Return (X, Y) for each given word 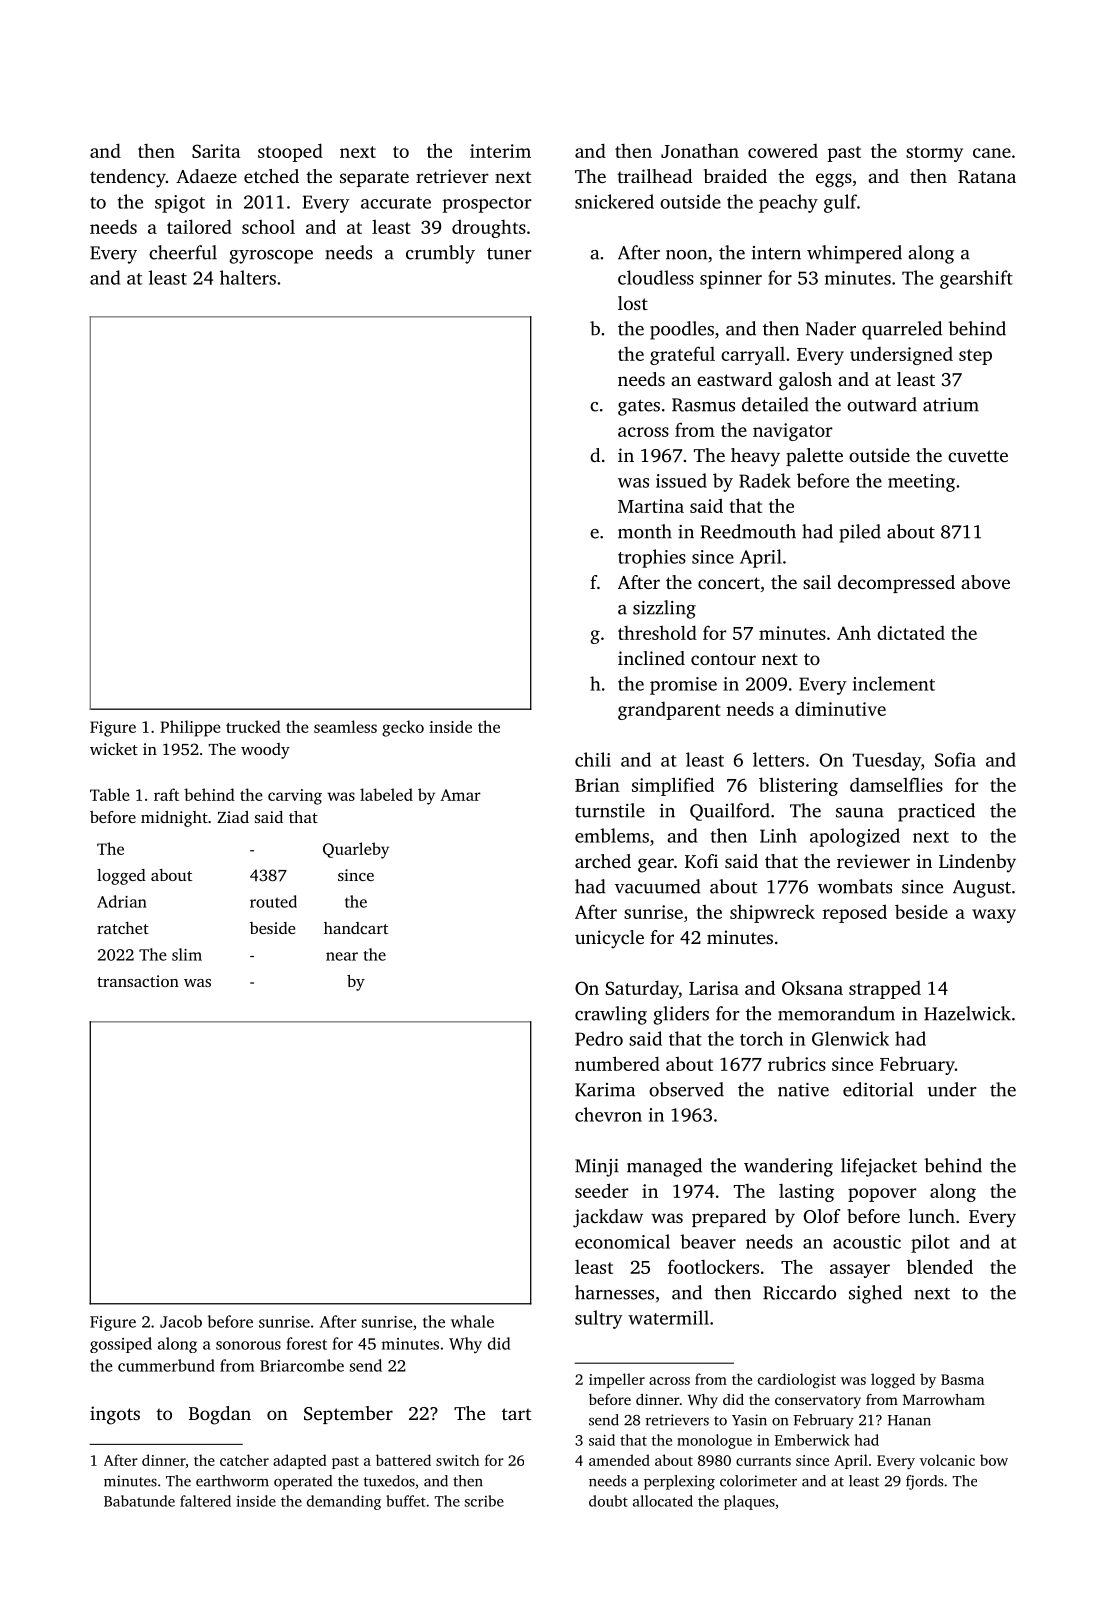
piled (860, 533)
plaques (749, 1502)
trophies (652, 558)
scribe (484, 1501)
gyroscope (271, 257)
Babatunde (139, 1501)
